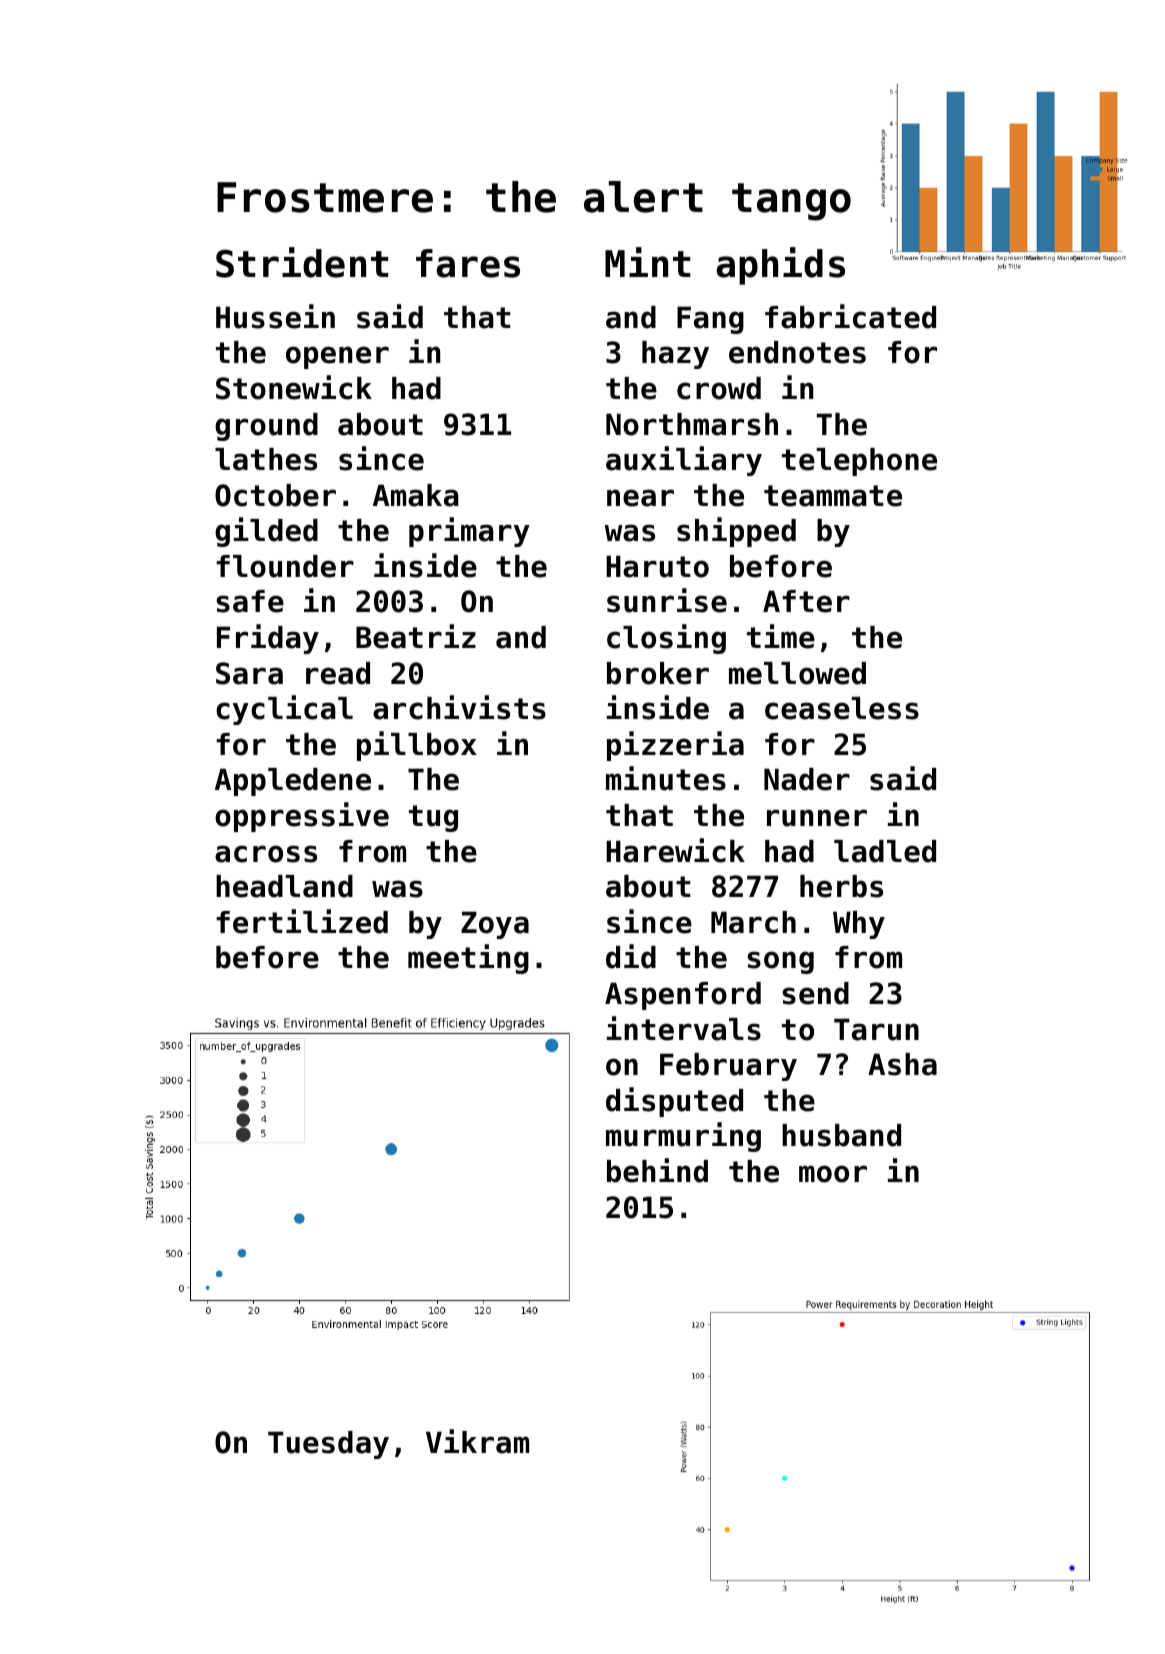  I want to click on fabricated, so click(850, 316).
